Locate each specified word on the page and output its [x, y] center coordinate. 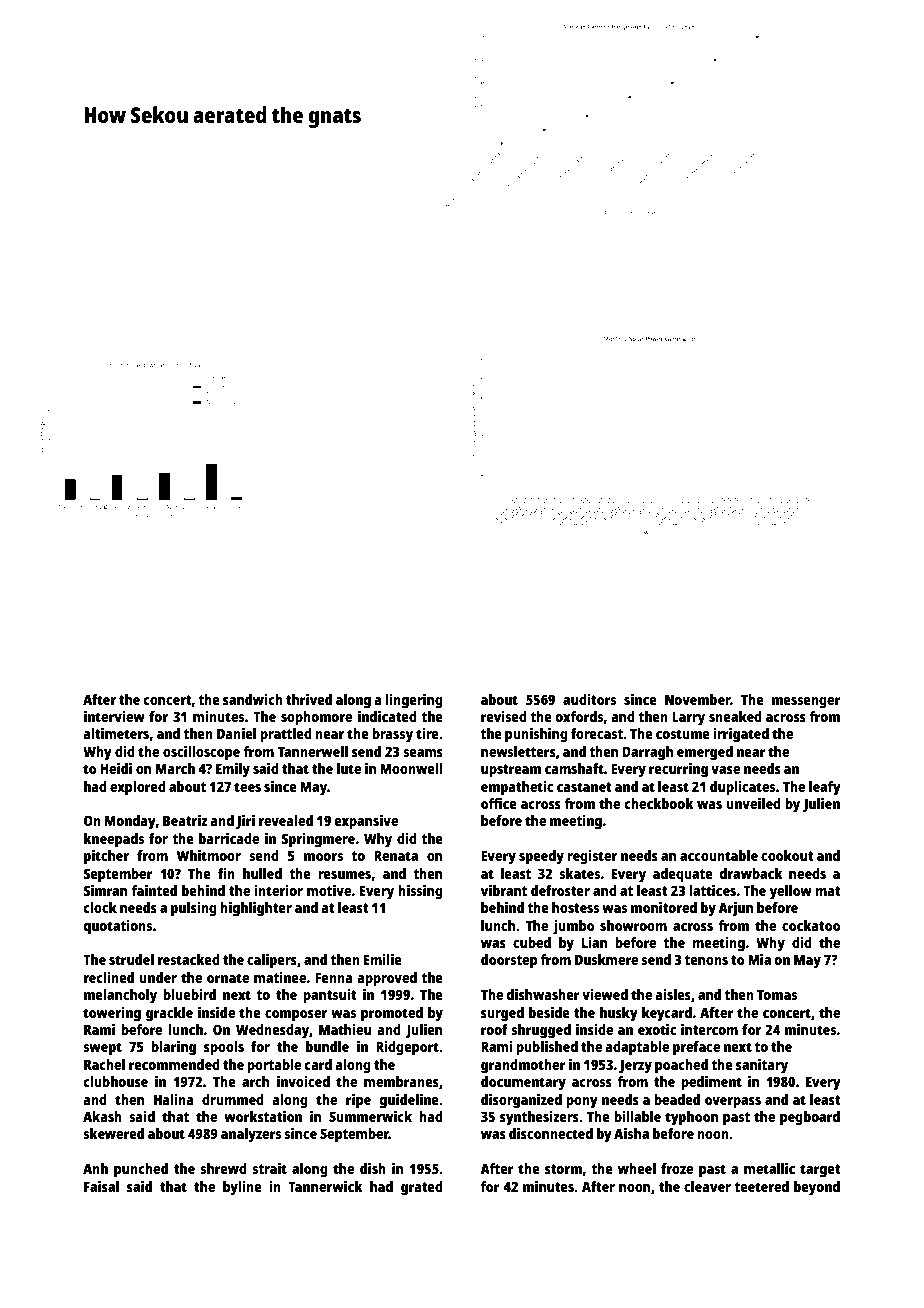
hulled [262, 873]
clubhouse [116, 1081]
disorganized [521, 1101]
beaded [677, 1099]
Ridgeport [407, 1048]
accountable [719, 855]
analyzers [251, 1135]
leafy [825, 788]
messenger [806, 703]
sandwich [253, 699]
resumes [344, 875]
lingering [414, 701]
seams [423, 753]
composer [296, 1016]
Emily [233, 770]
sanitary [762, 1066]
